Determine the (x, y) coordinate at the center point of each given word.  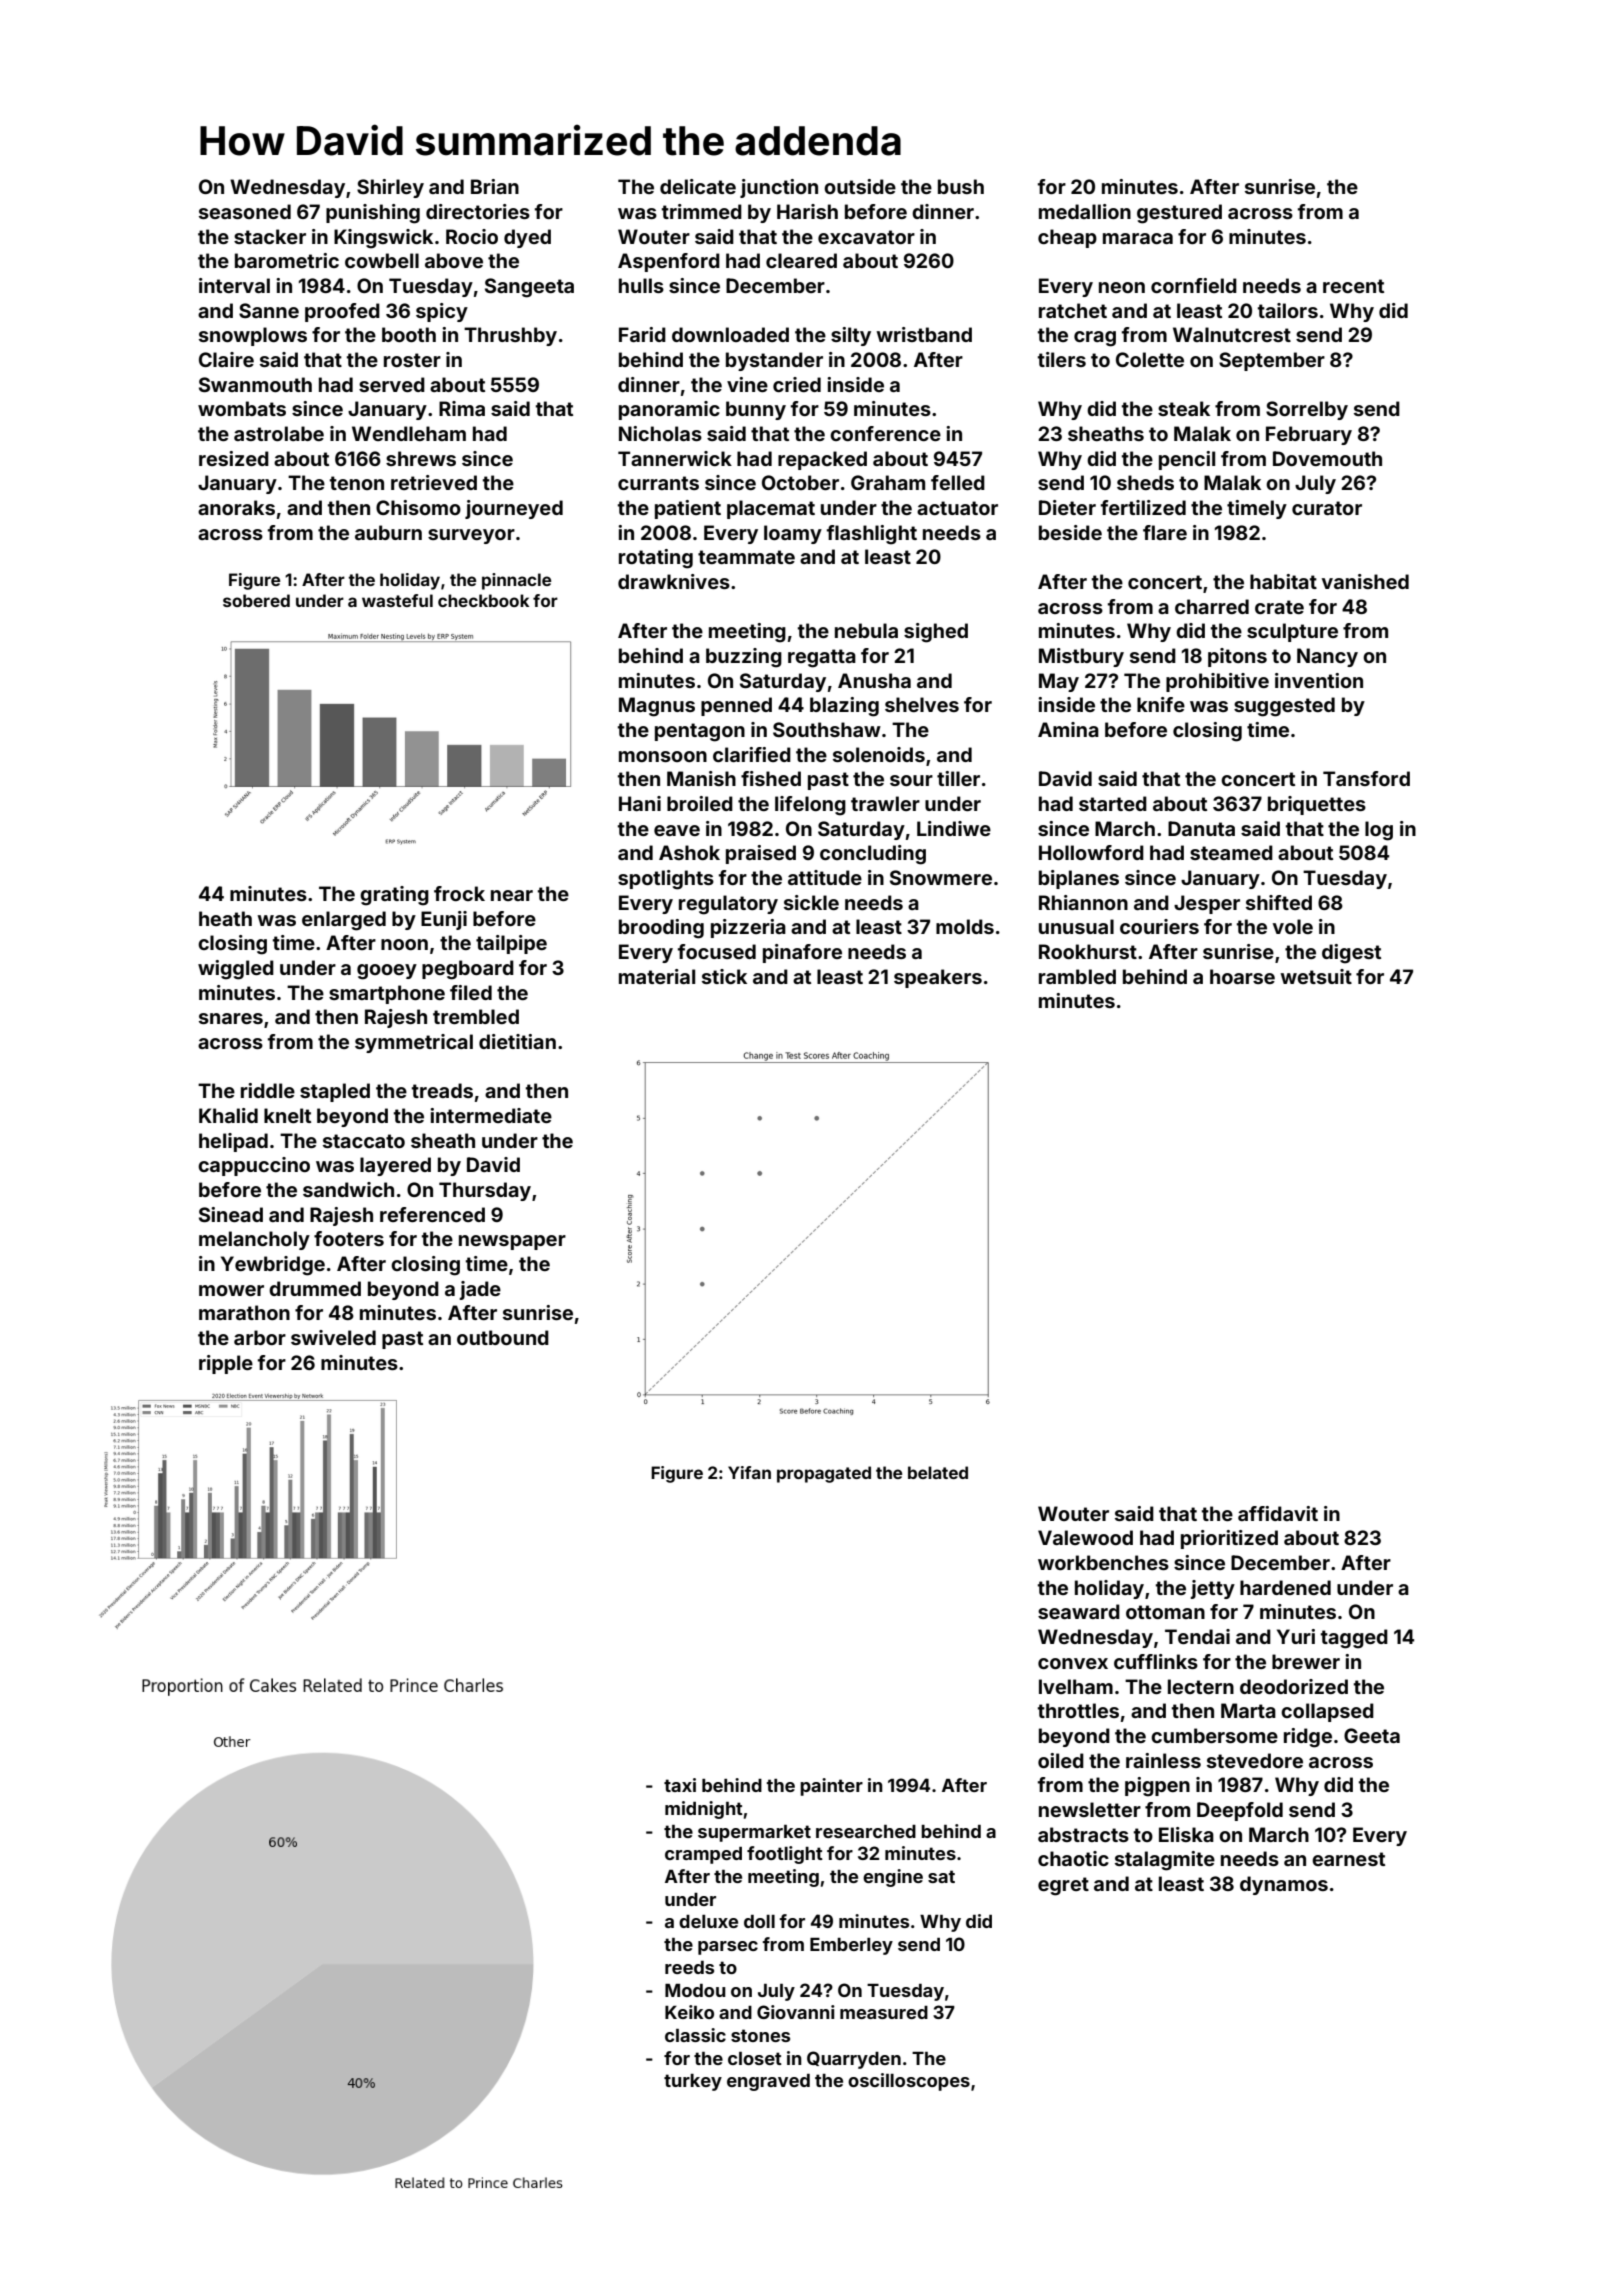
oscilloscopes (909, 2082)
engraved (768, 2082)
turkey (693, 2082)
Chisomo (418, 507)
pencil (1187, 460)
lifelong (810, 806)
